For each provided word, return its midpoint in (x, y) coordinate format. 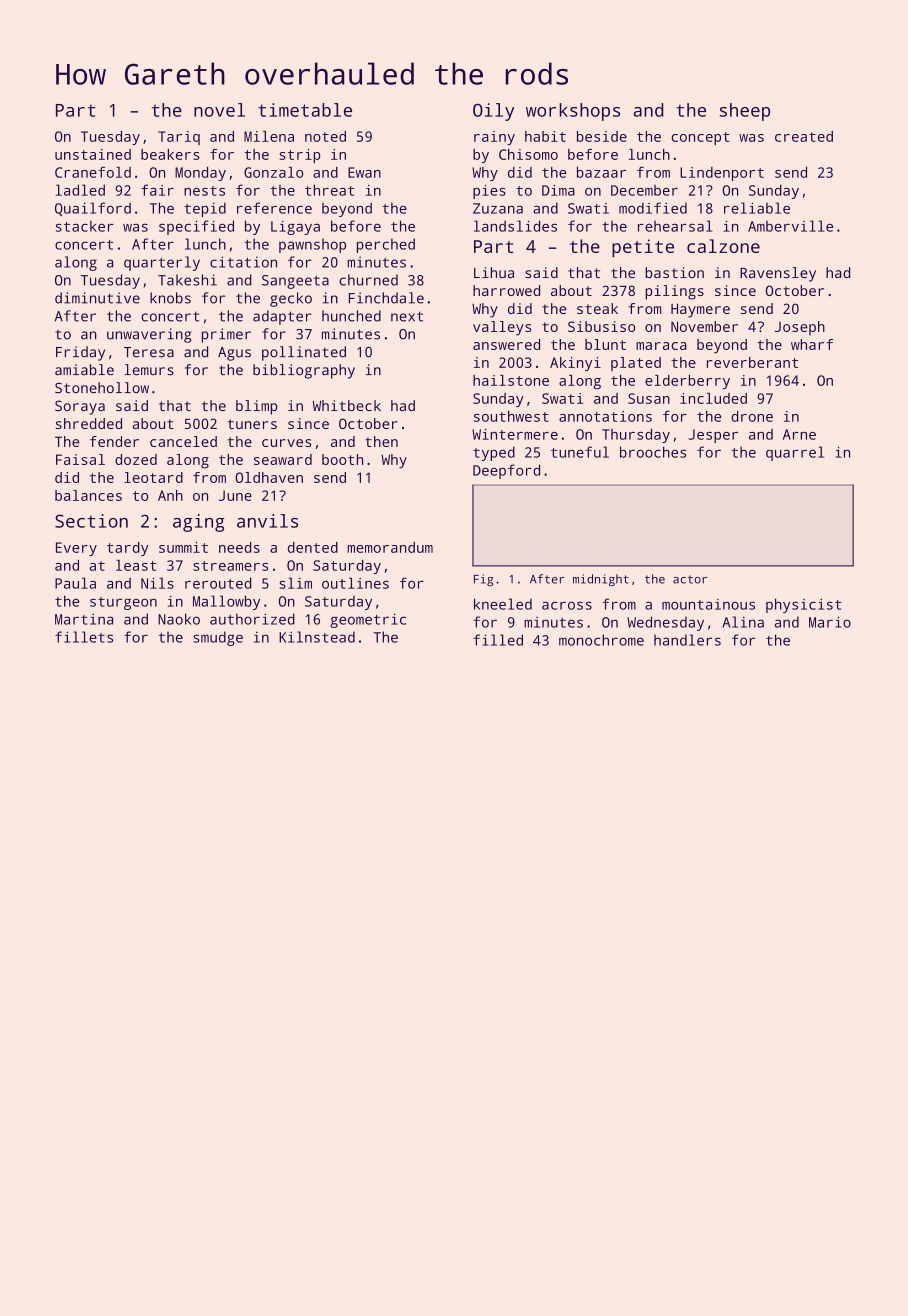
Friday (80, 353)
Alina (743, 622)
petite (643, 248)
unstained (93, 154)
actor (690, 579)
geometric (368, 620)
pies (489, 192)
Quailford (93, 209)
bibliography (304, 371)
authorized (252, 619)
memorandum (390, 547)
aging (199, 523)
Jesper (713, 436)
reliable (757, 208)
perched (386, 245)
